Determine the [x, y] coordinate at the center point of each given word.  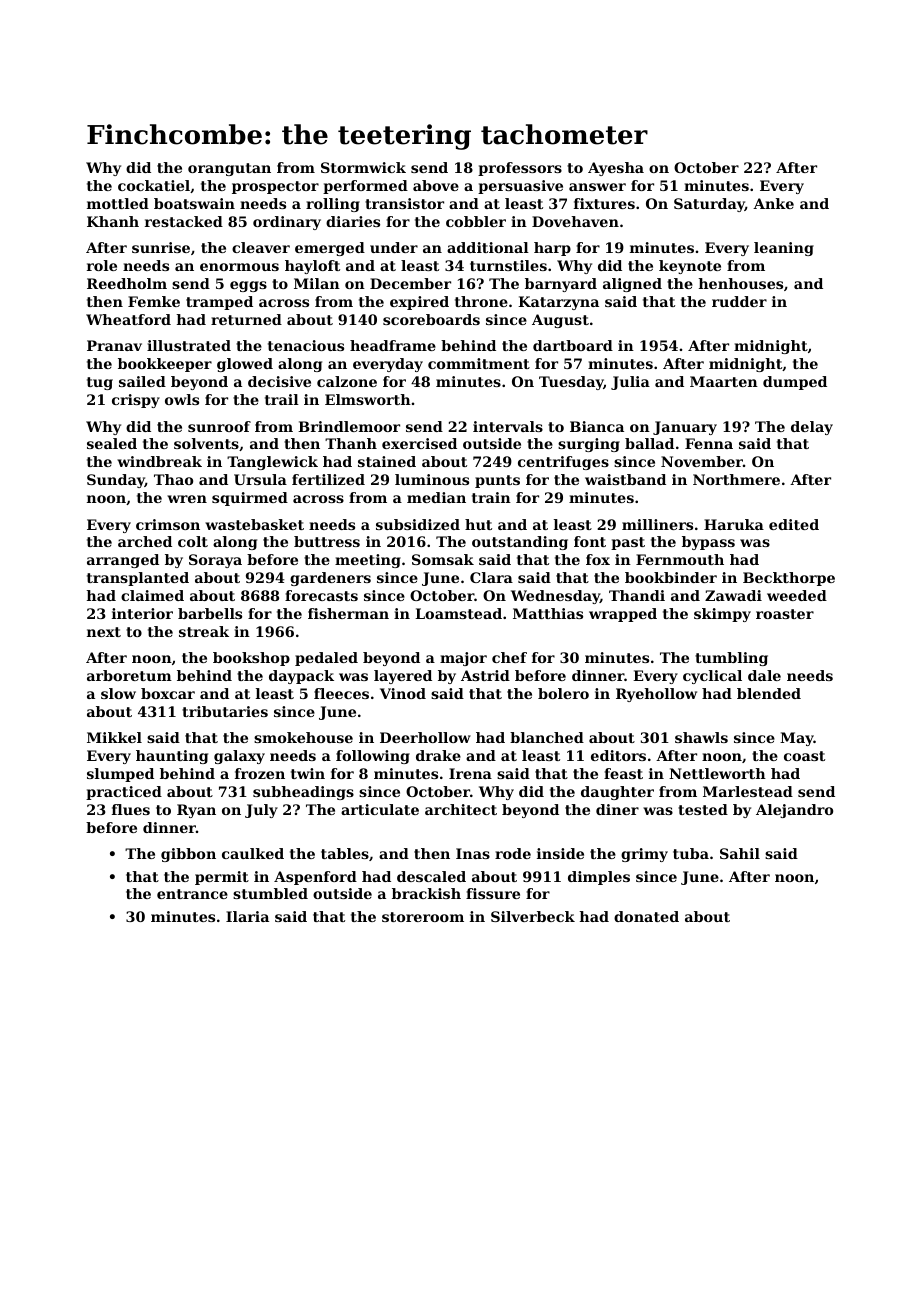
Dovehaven [575, 221]
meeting [368, 561]
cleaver [261, 247]
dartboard [573, 345]
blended [769, 693]
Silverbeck [533, 916]
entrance [192, 894]
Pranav [114, 345]
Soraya [215, 561]
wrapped [623, 615]
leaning [784, 249]
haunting [172, 757]
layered [403, 677]
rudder [739, 301]
